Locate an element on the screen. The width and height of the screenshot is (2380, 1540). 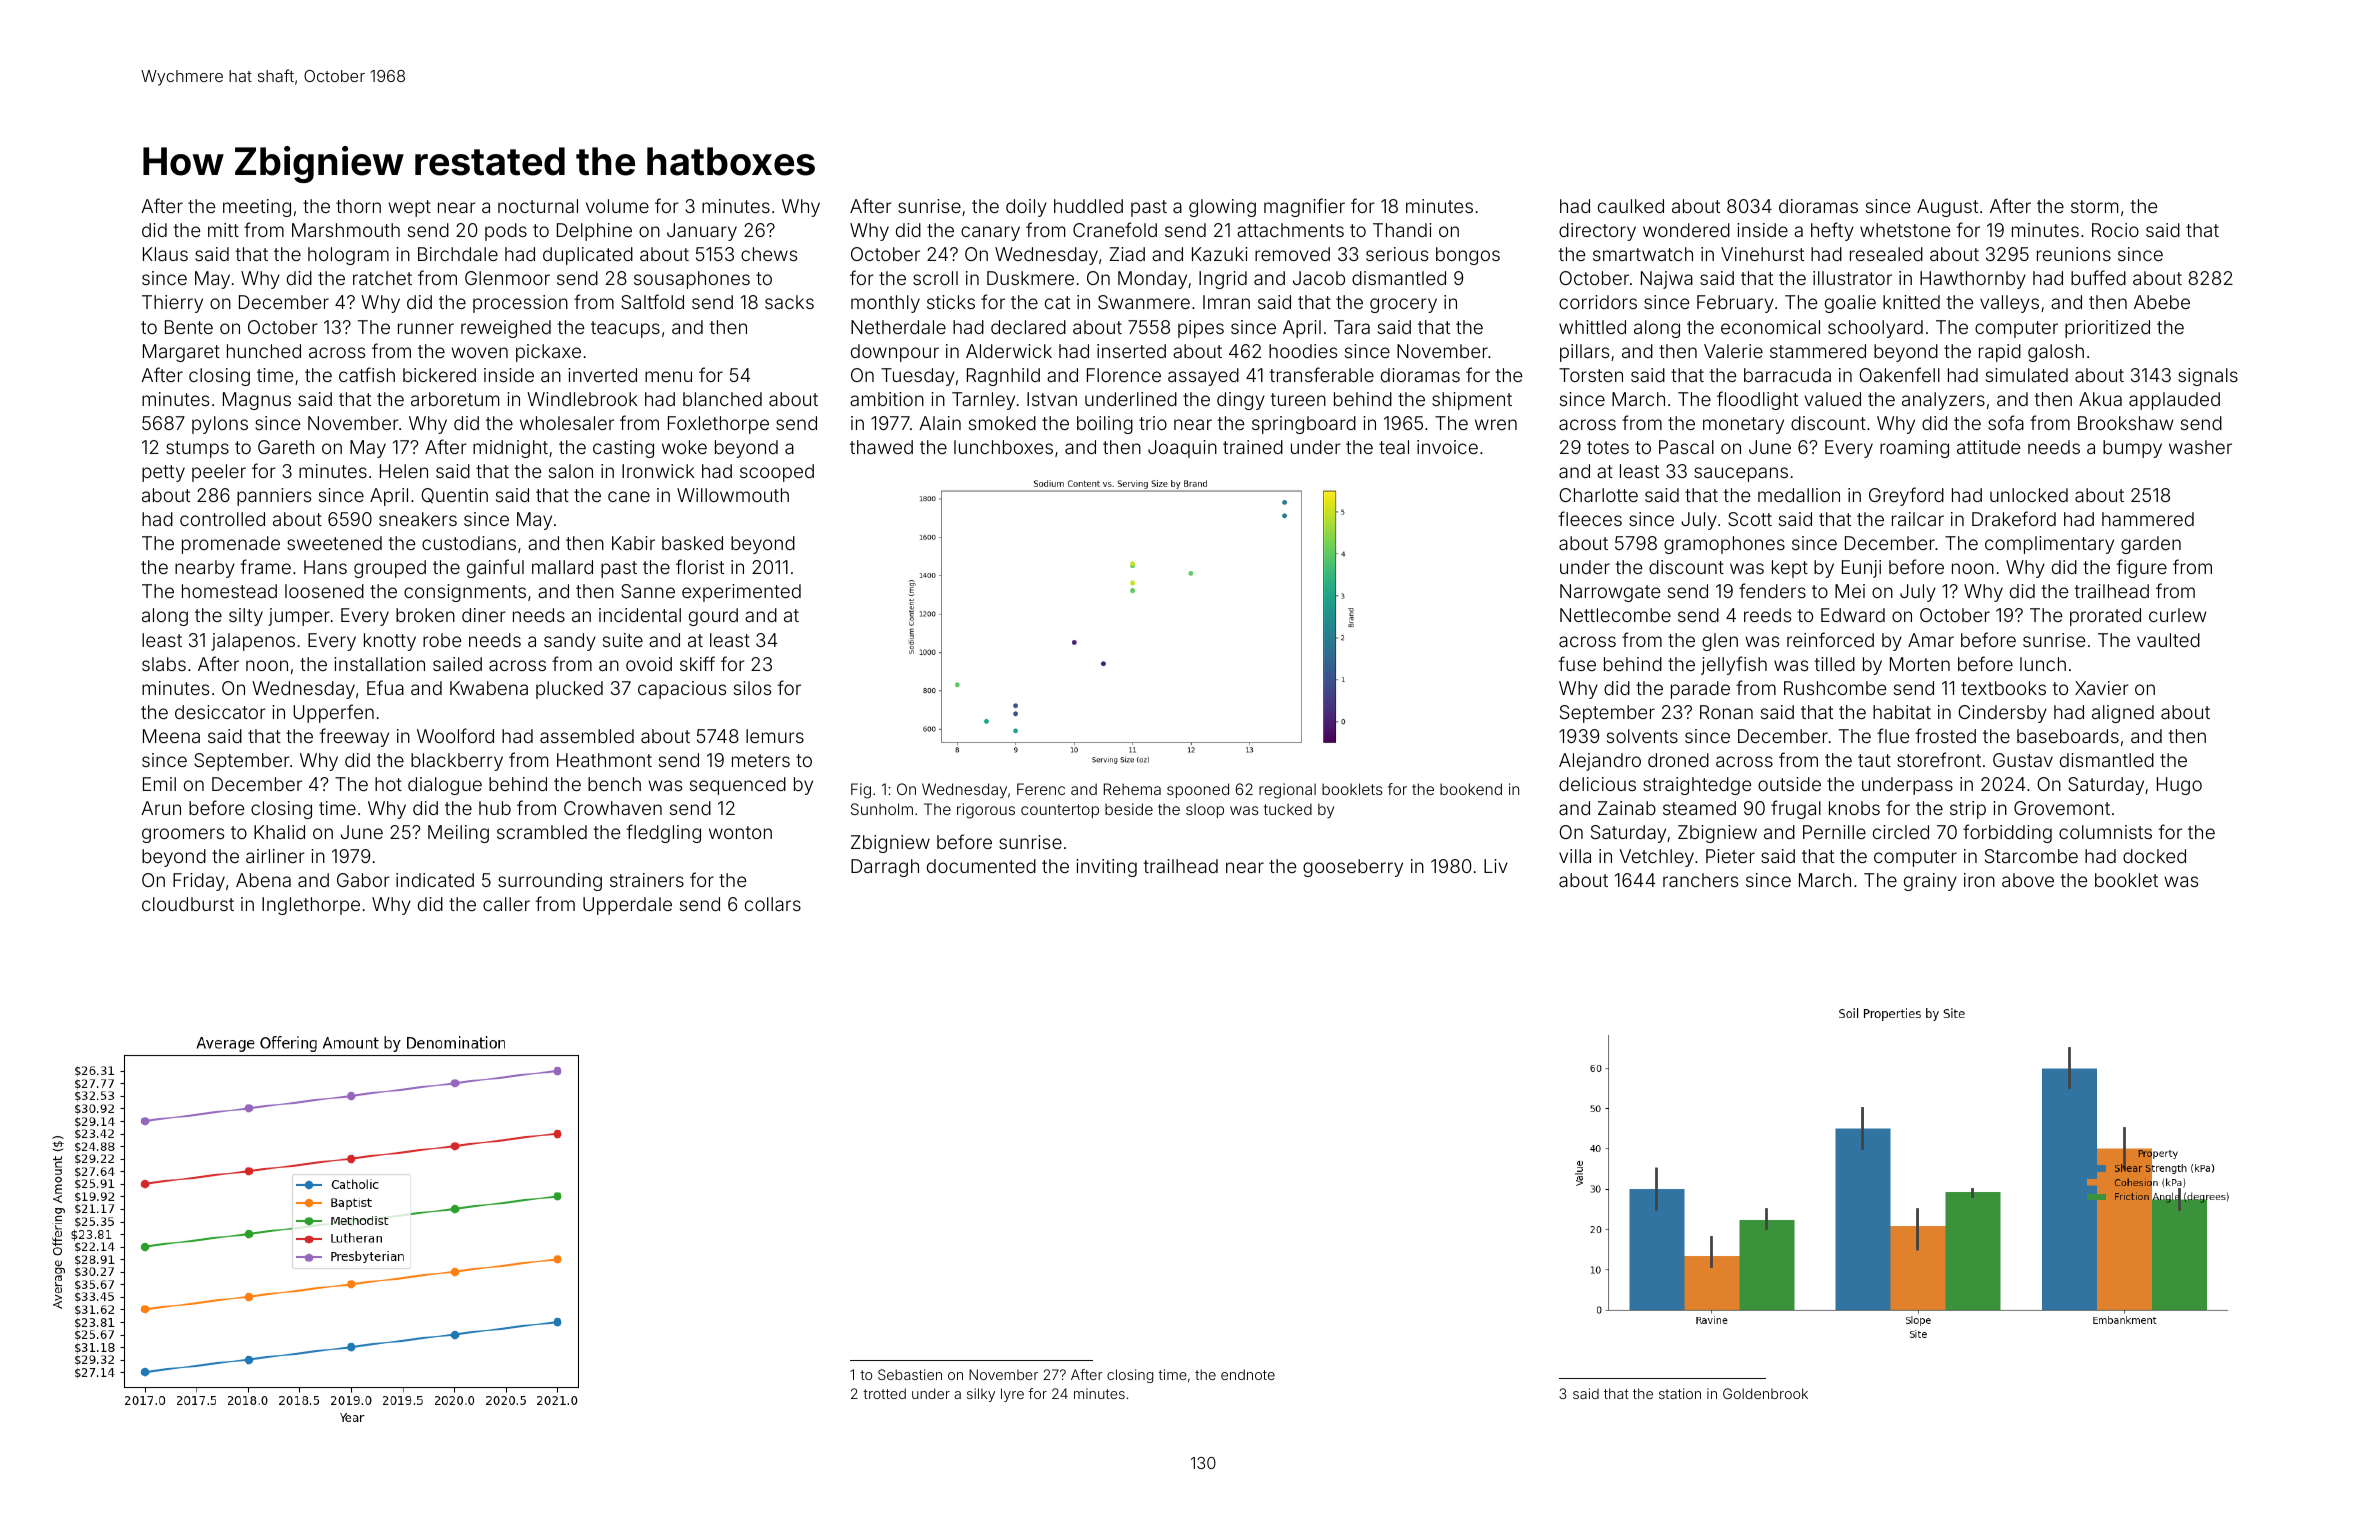
taut is located at coordinates (1874, 760).
